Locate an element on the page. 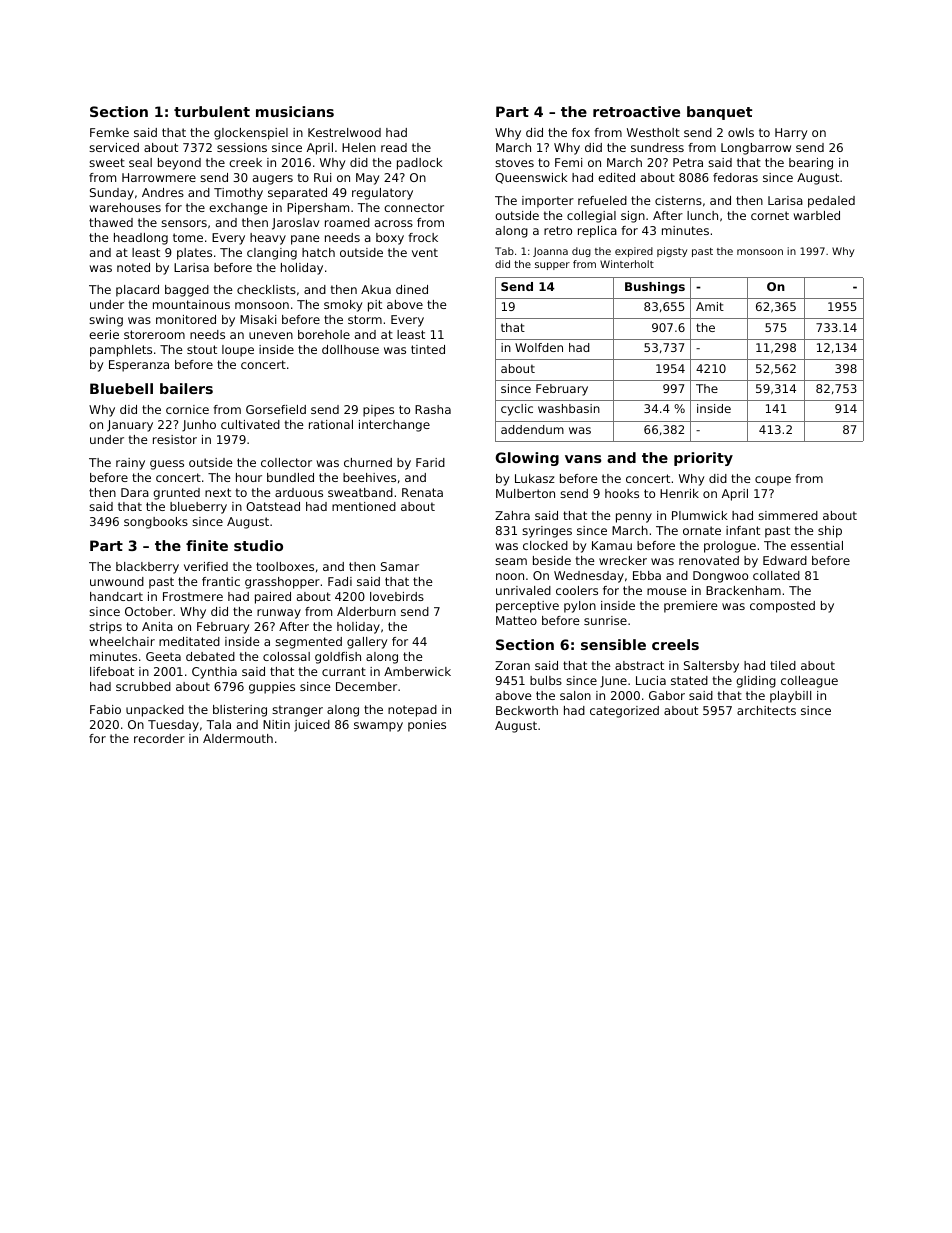 This document has height=1233, width=952. warbled is located at coordinates (816, 215).
